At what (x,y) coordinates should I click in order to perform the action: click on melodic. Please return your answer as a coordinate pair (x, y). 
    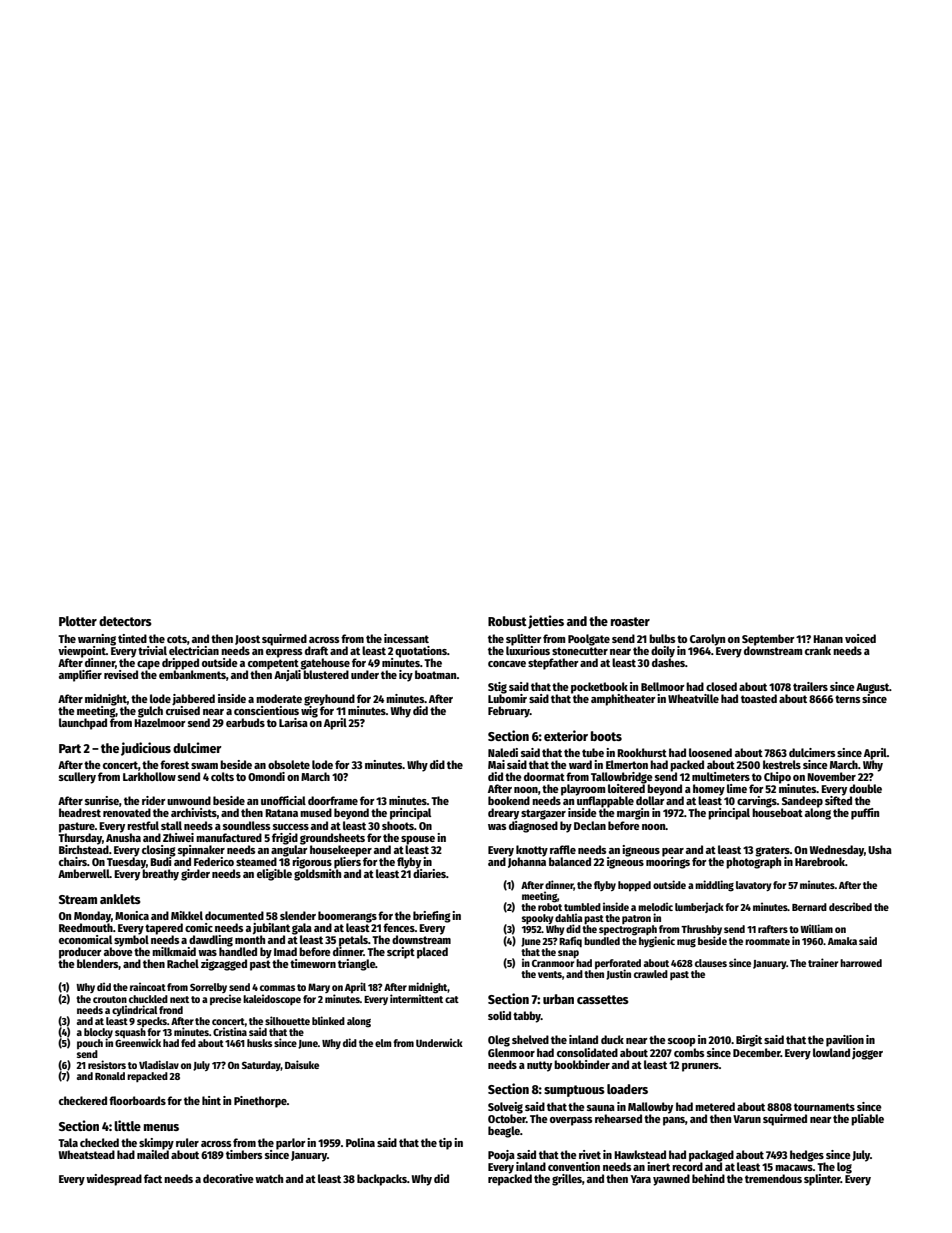
    Looking at the image, I should click on (655, 906).
